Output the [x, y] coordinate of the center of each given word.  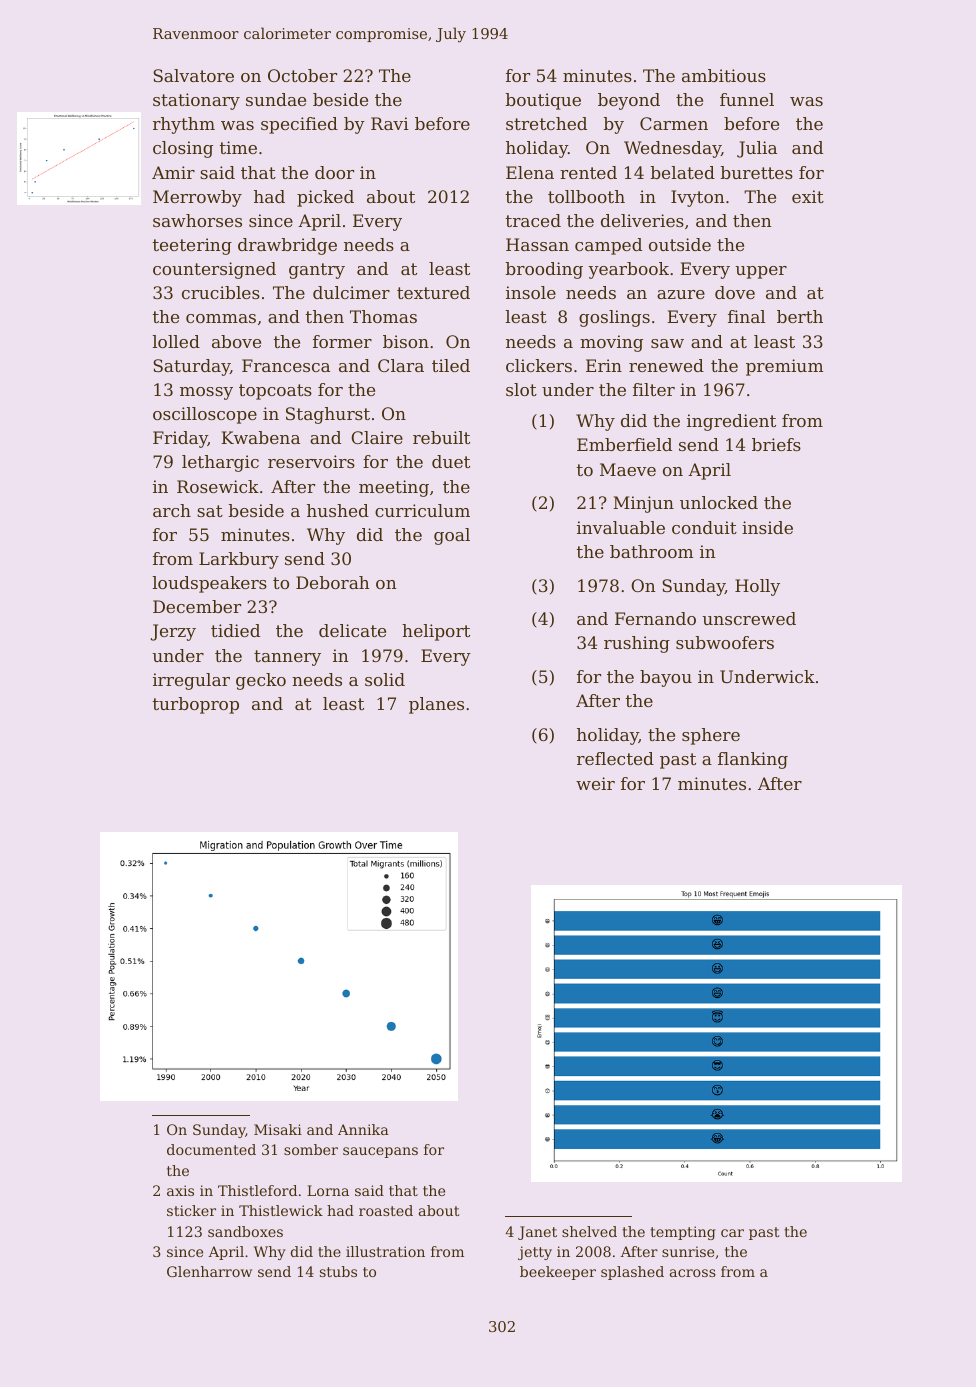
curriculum [422, 510]
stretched [546, 123]
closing [183, 149]
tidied [235, 630]
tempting [683, 1233]
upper [761, 272]
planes [436, 705]
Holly [757, 587]
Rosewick [218, 486]
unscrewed [749, 618]
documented [211, 1149]
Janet [537, 1233]
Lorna [328, 1190]
